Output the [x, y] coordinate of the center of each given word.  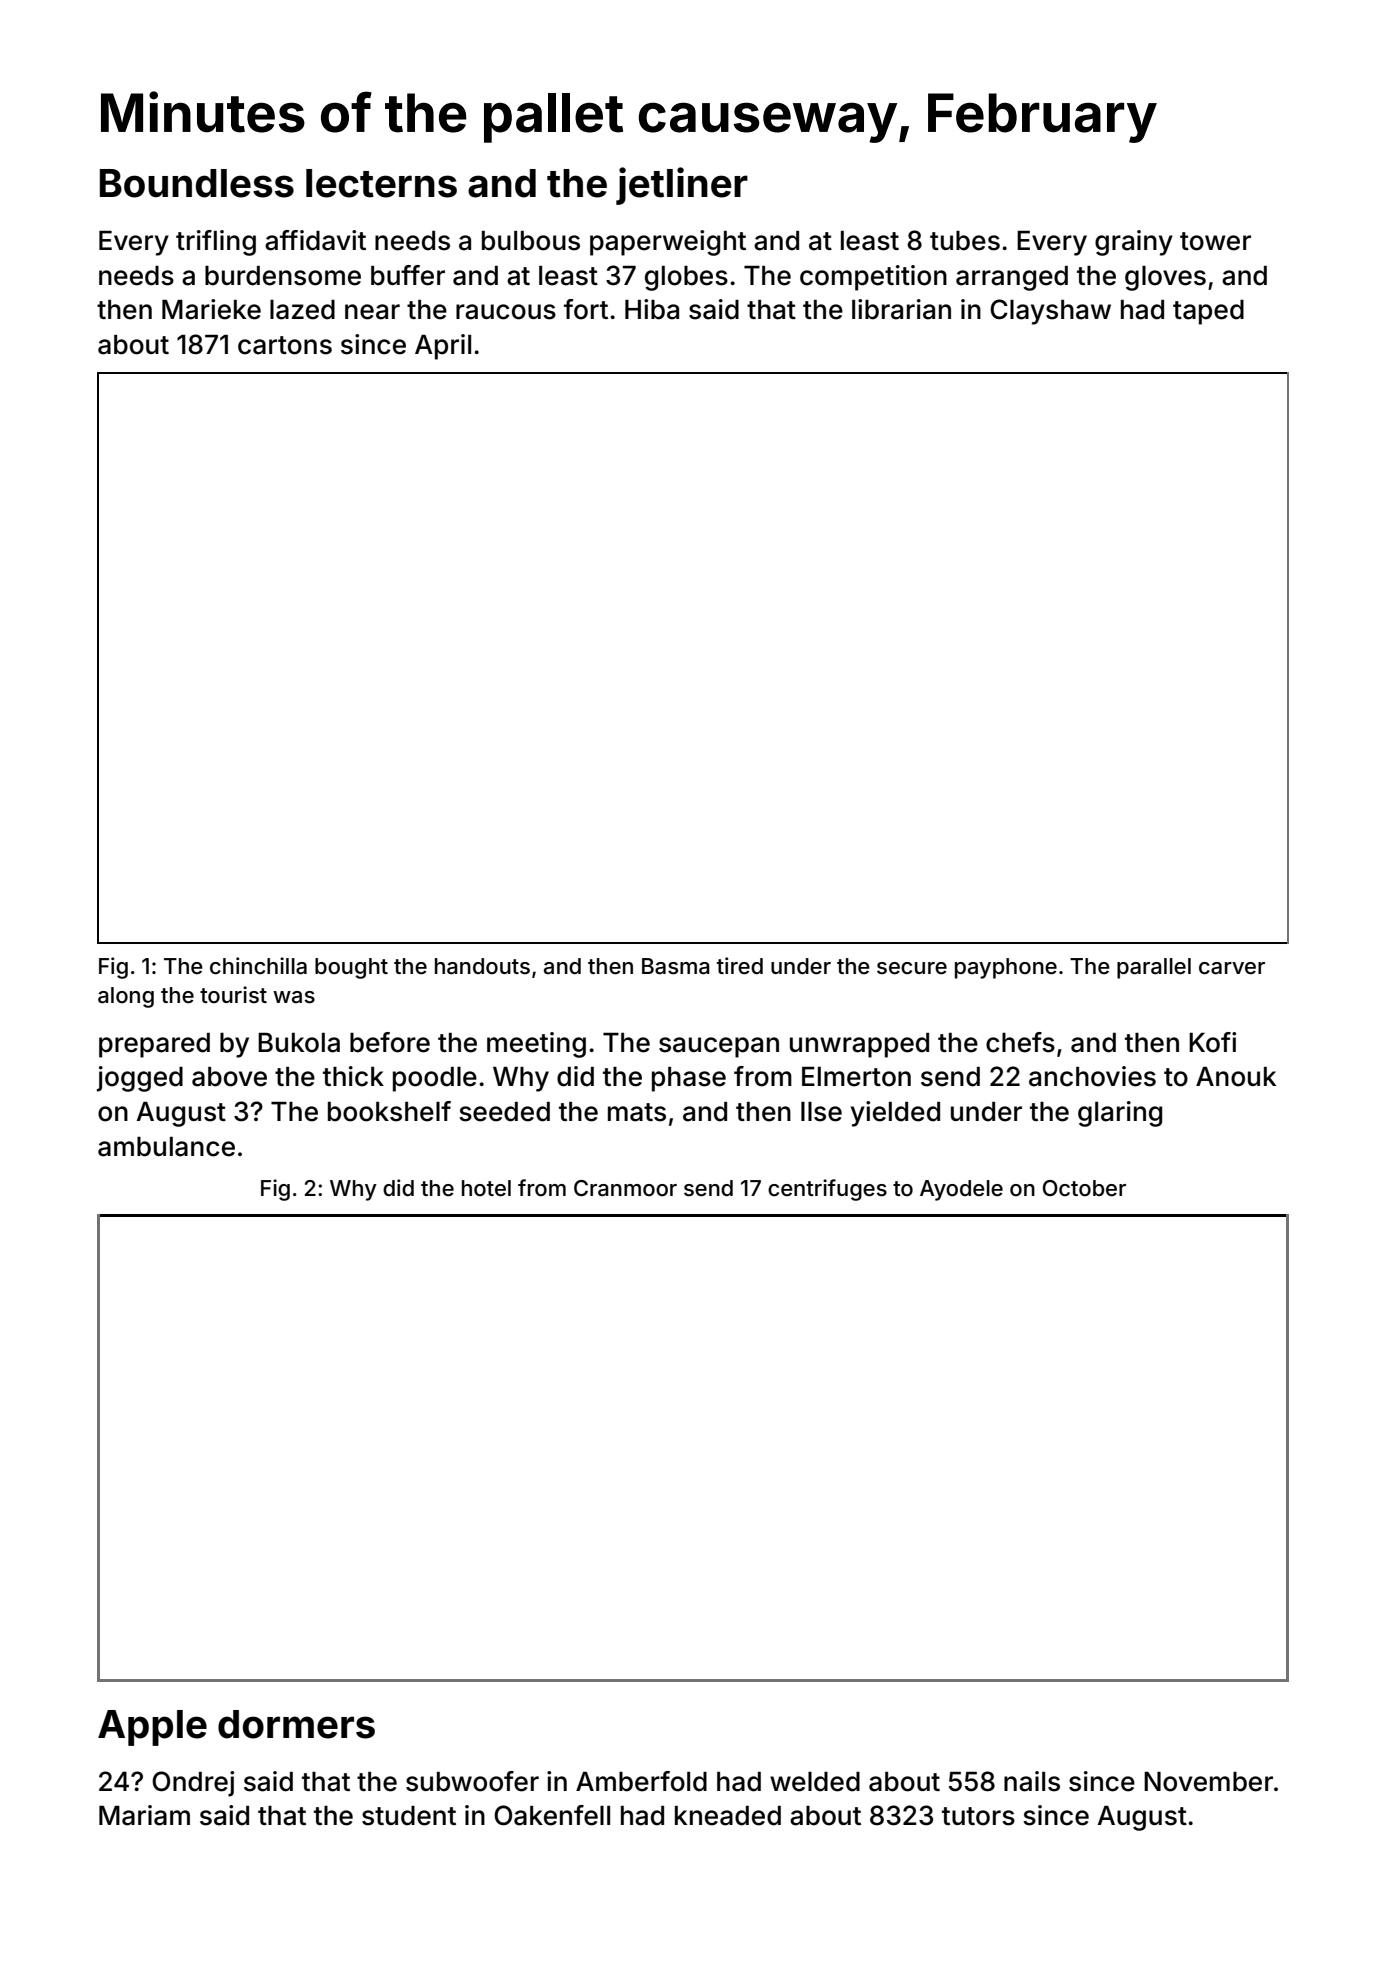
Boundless [197, 183]
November [1208, 1782]
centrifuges [827, 1190]
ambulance [166, 1147]
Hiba [652, 309]
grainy [1134, 243]
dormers [296, 1724]
